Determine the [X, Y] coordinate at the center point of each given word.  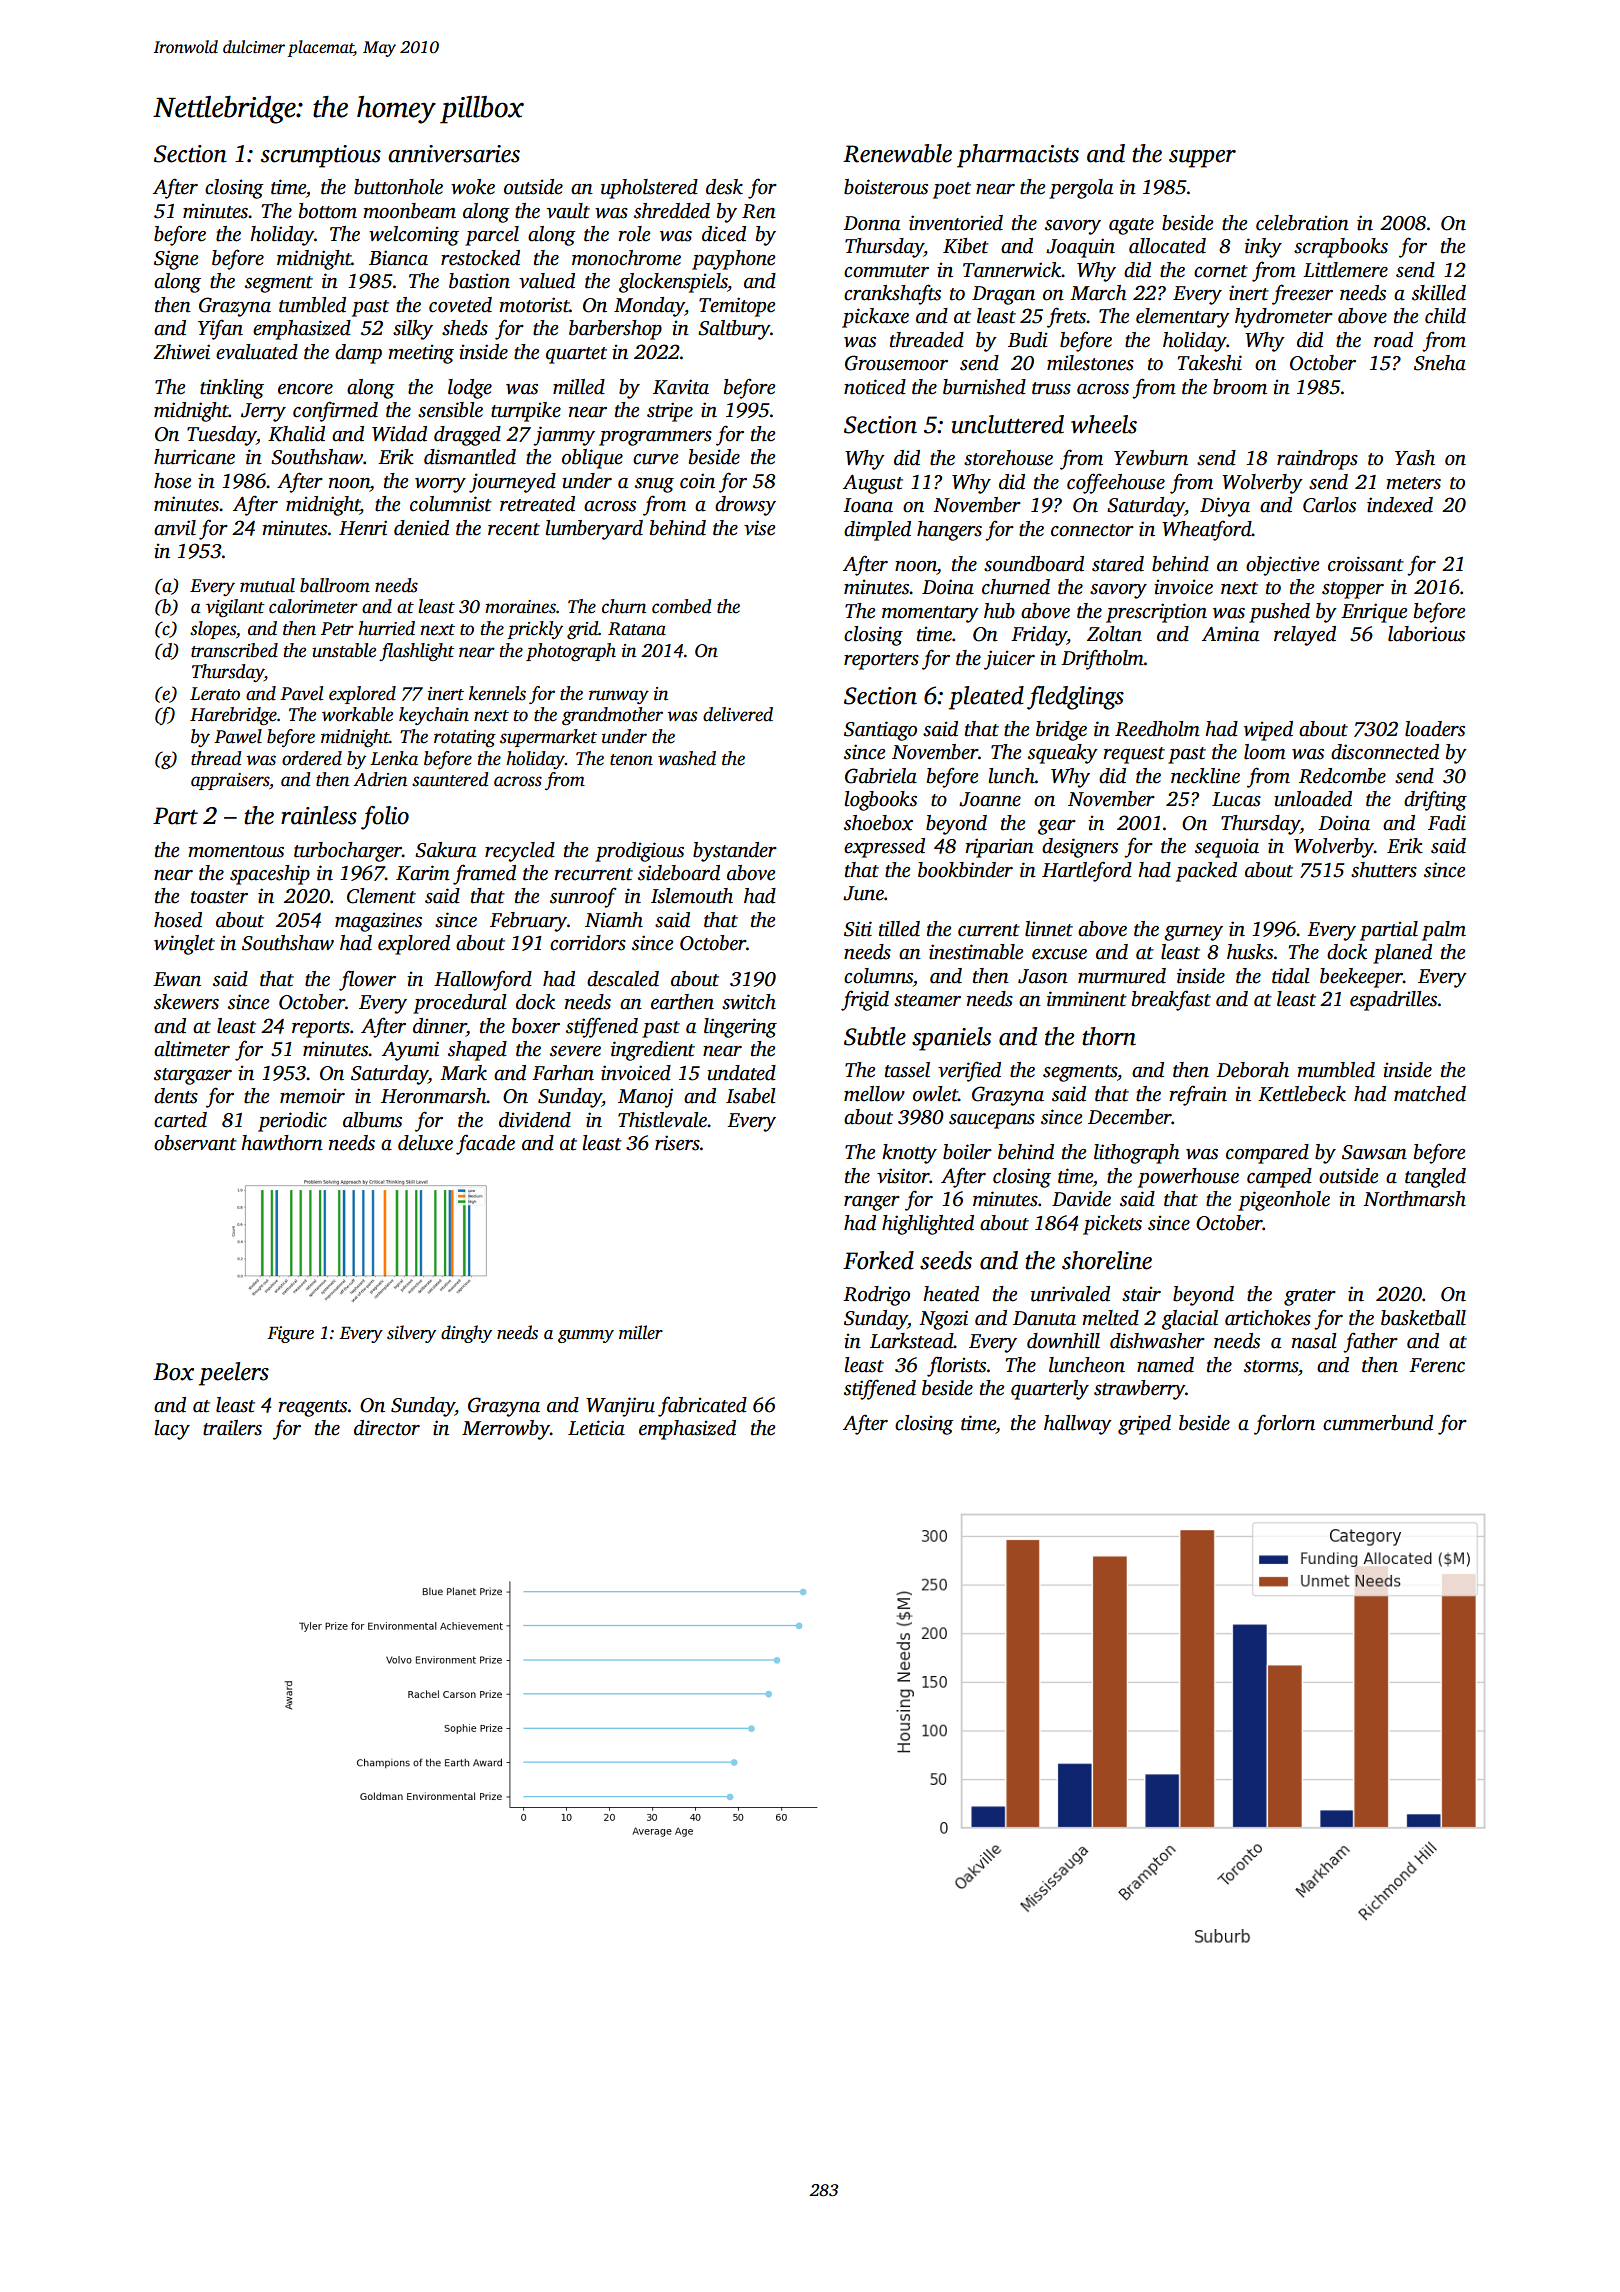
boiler [967, 1152]
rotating [465, 738]
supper [1202, 159]
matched [1430, 1094]
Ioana [868, 505]
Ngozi [943, 1320]
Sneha [1440, 363]
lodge [470, 389]
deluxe [425, 1143]
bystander [735, 852]
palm [1444, 931]
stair [1141, 1294]
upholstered [649, 189]
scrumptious [321, 156]
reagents [312, 1408]
